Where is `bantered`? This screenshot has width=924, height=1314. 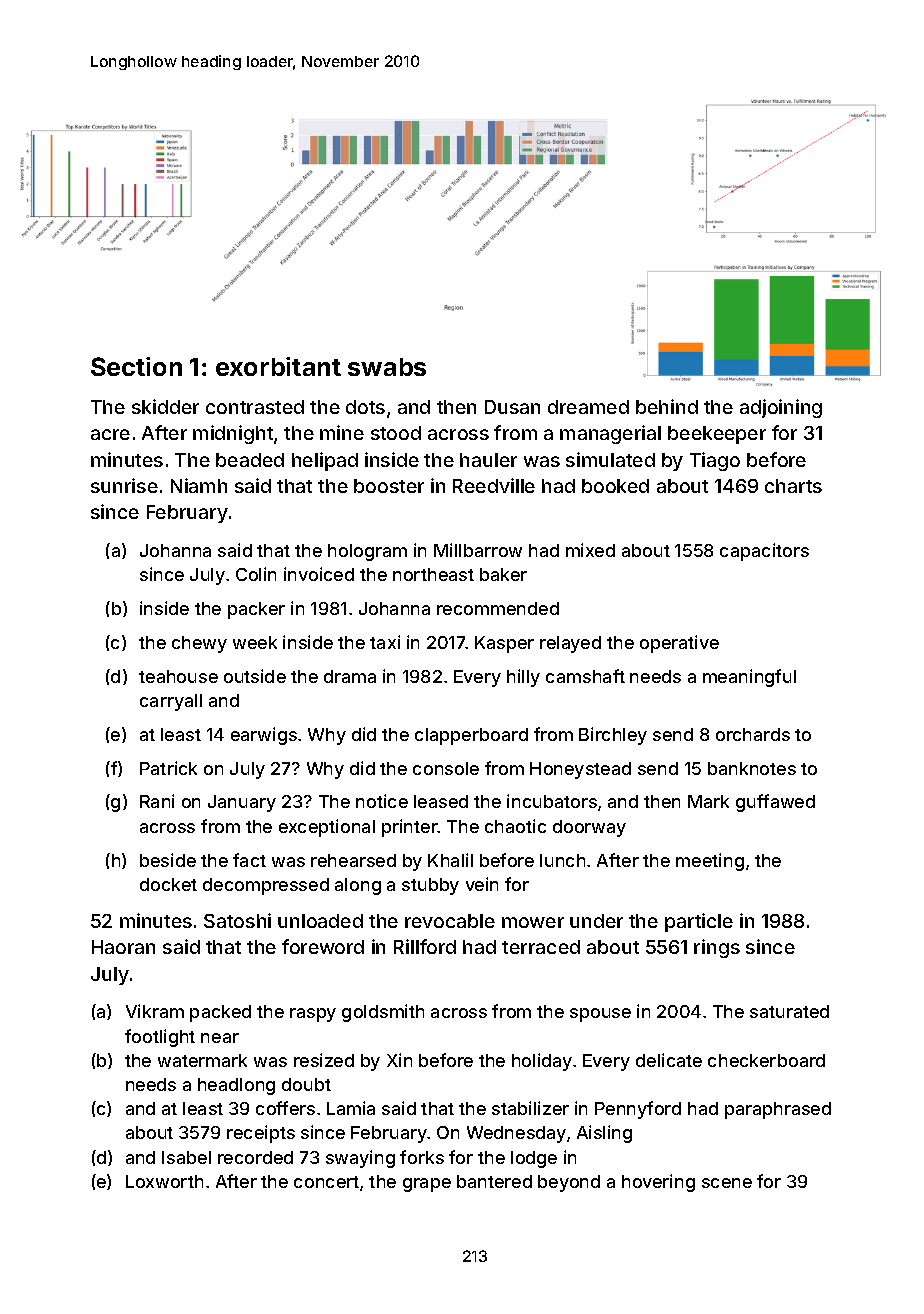
bantered is located at coordinates (494, 1181).
